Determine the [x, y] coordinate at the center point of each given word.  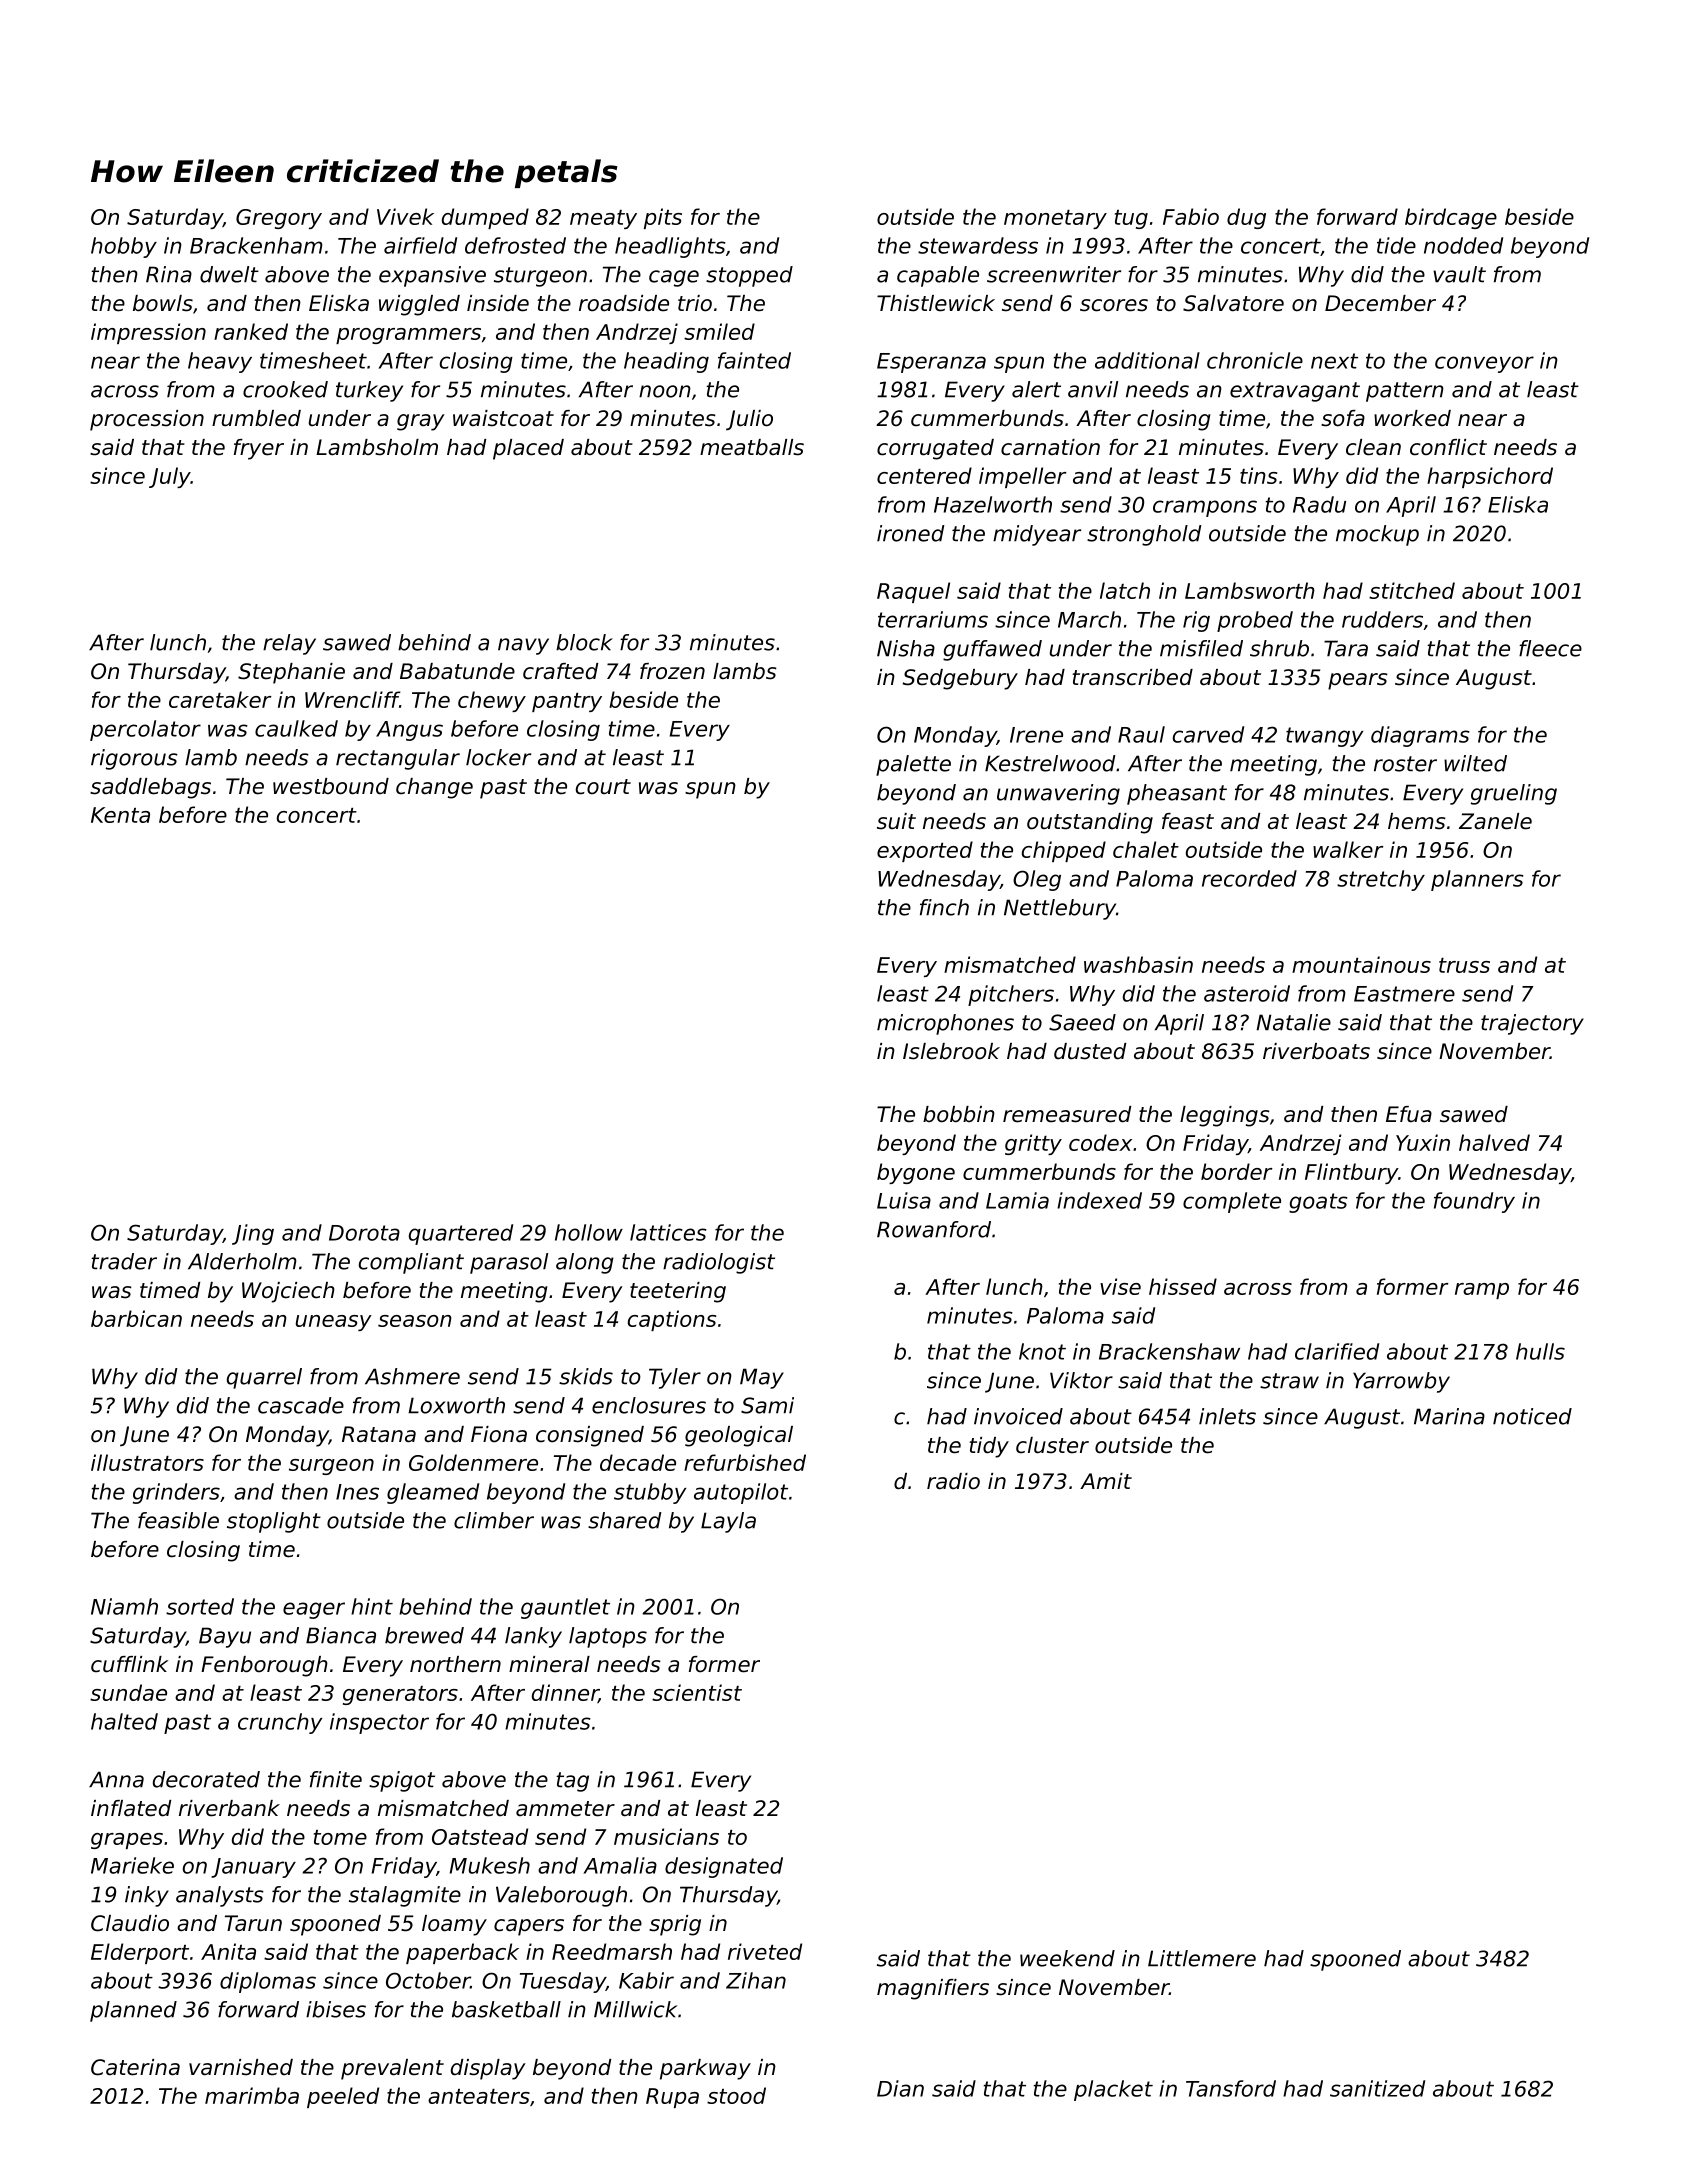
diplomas [268, 1982]
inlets [1227, 1416]
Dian [900, 2088]
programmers [408, 336]
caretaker [220, 699]
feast [1188, 821]
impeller [1023, 477]
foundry [1474, 1202]
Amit [1106, 1481]
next [1334, 361]
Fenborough [264, 1666]
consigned [590, 1436]
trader [124, 1261]
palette [913, 765]
